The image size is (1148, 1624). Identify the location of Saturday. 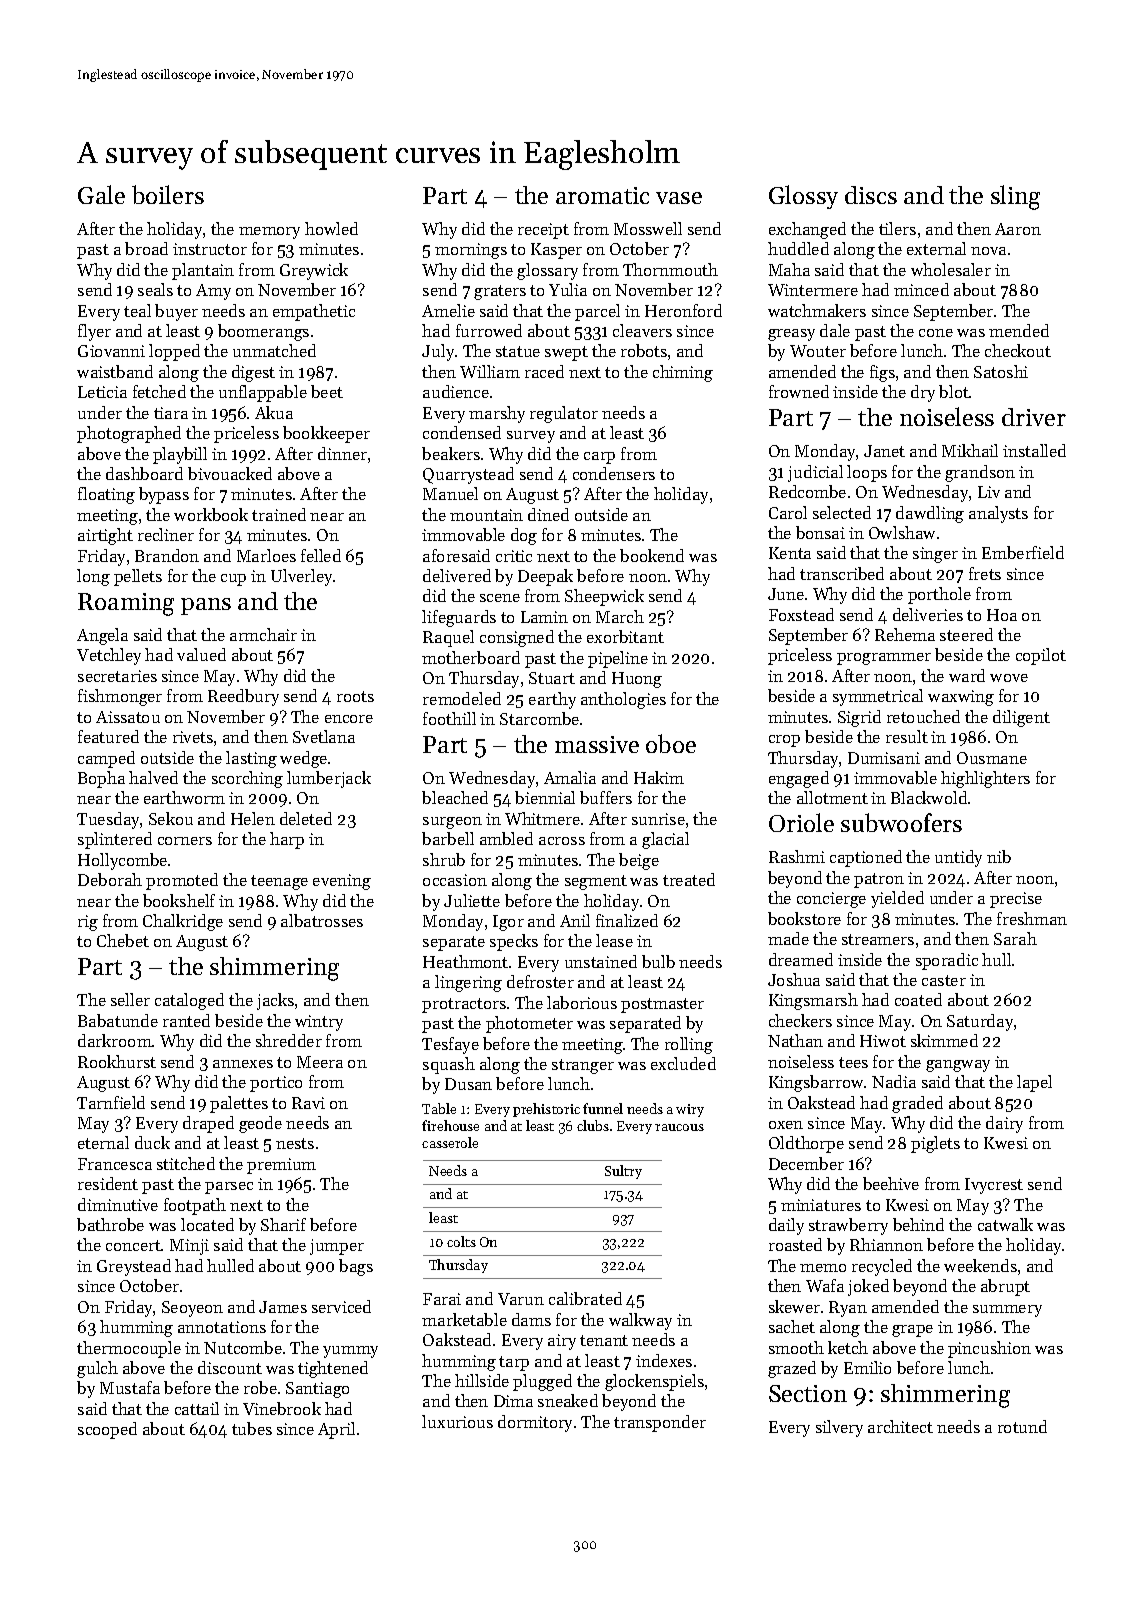
(980, 1022).
